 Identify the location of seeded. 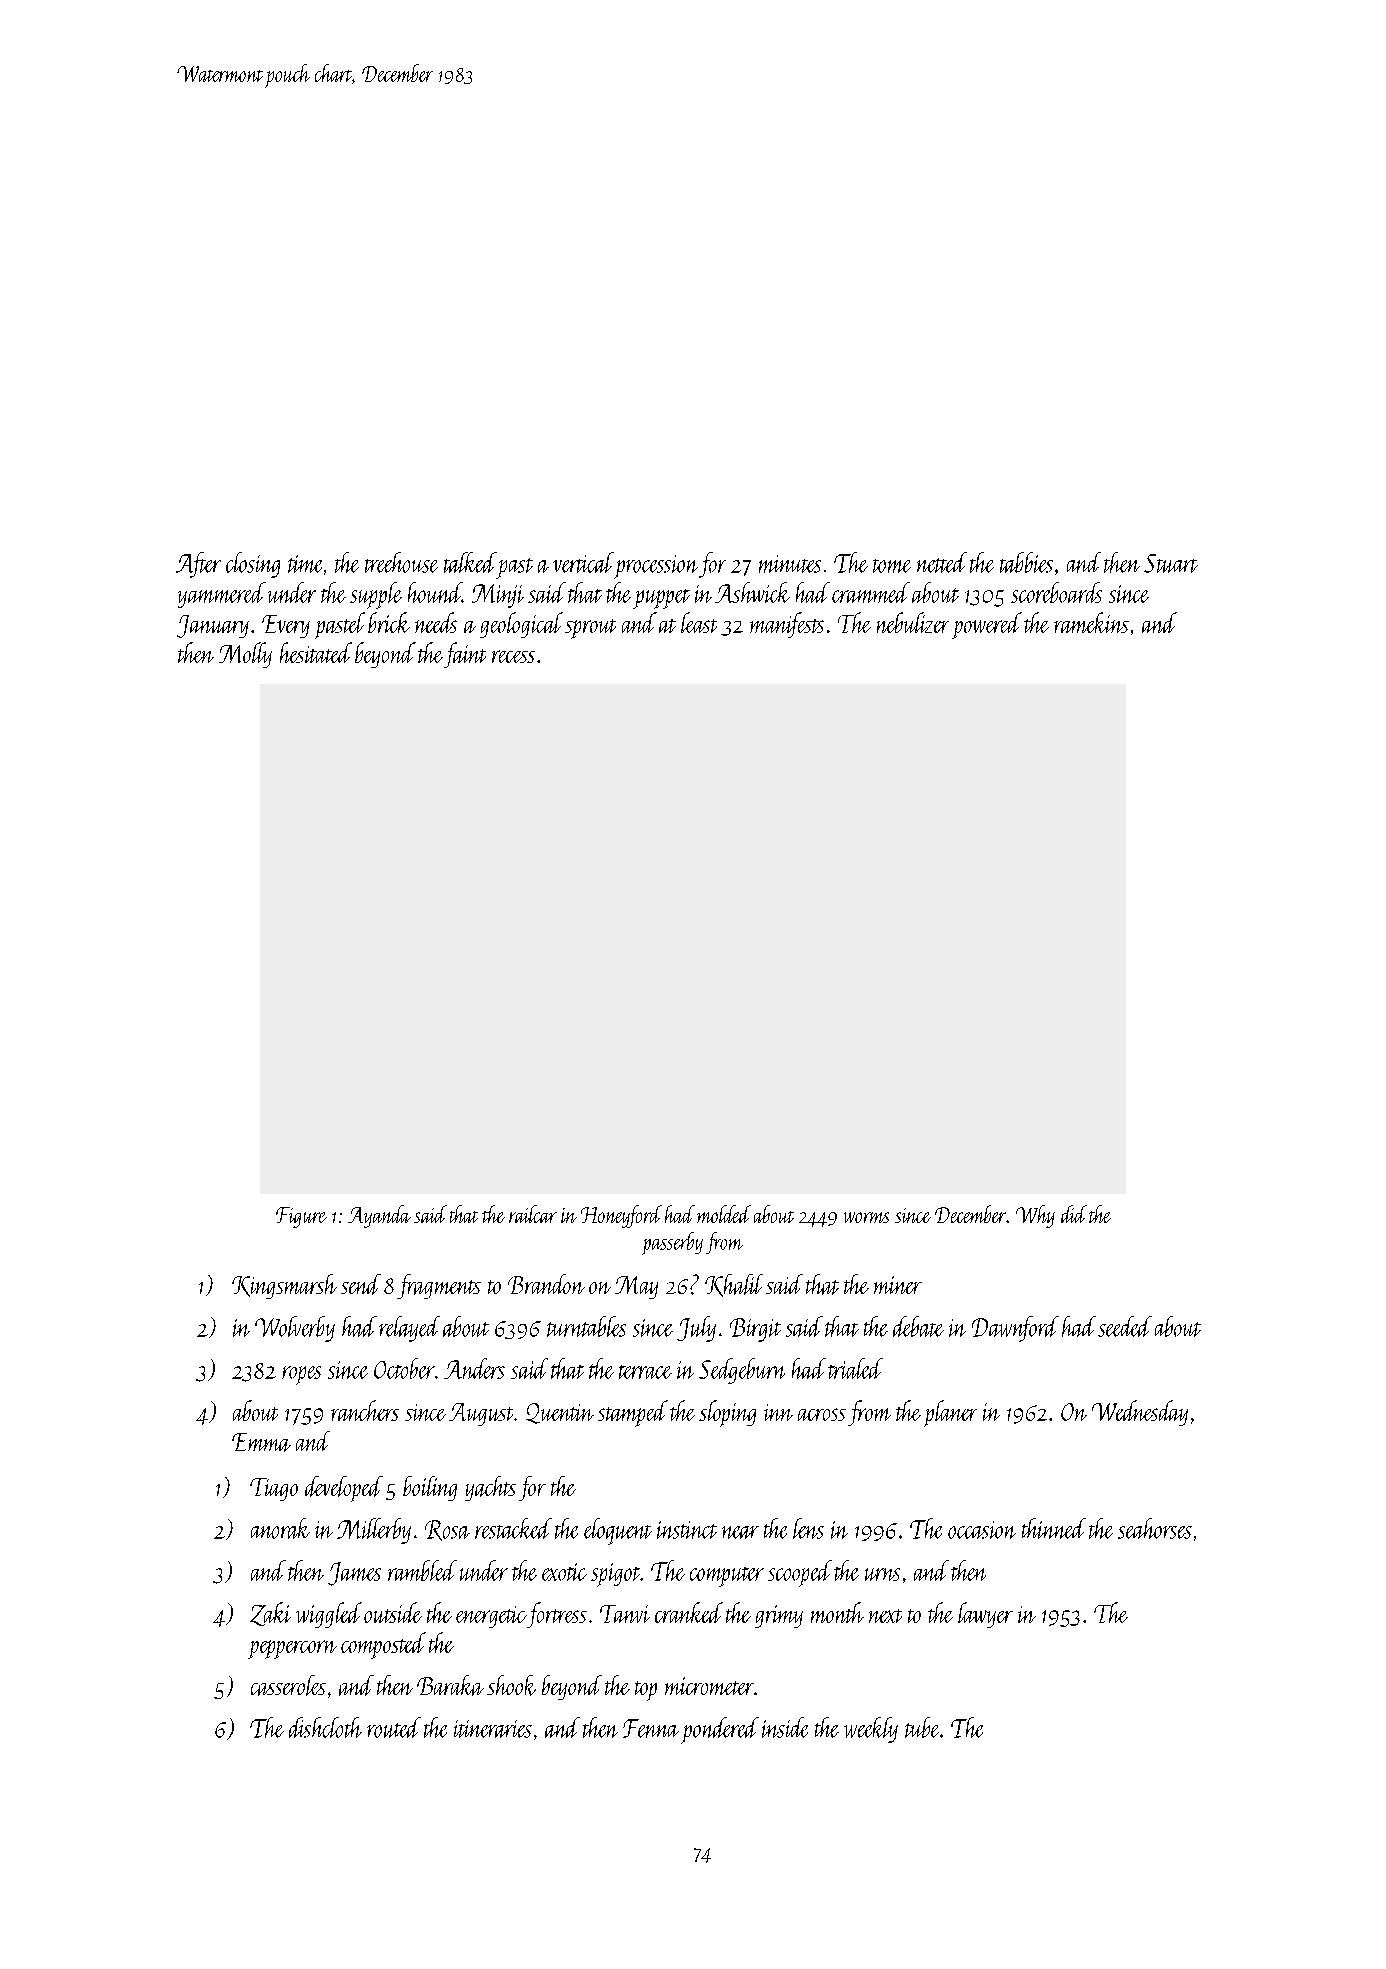
(1125, 1326).
